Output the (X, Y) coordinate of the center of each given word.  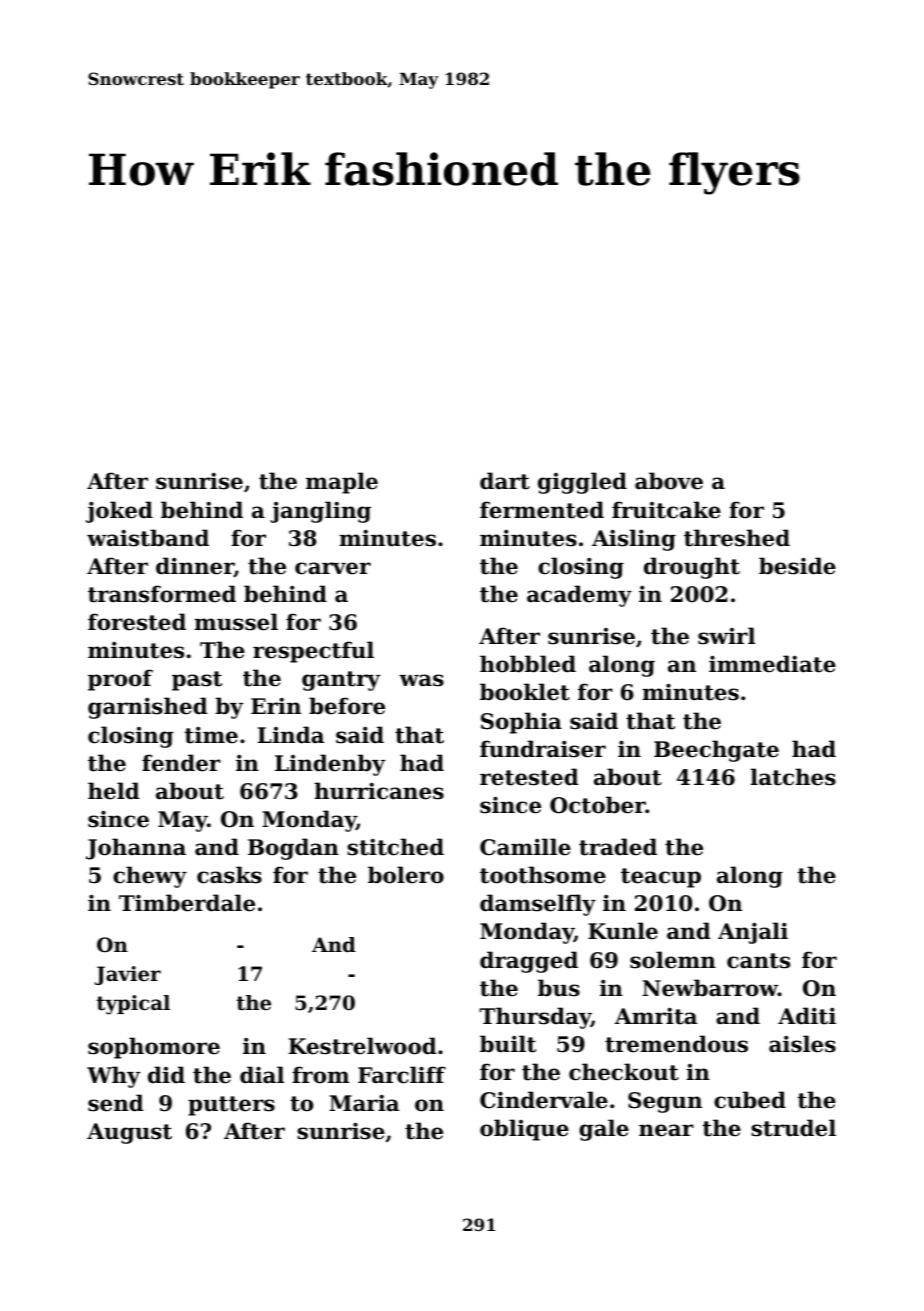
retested (529, 777)
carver (333, 568)
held (114, 791)
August (129, 1133)
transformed (162, 594)
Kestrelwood (362, 1046)
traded (618, 847)
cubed (750, 1100)
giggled (582, 483)
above (669, 481)
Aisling (634, 540)
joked (119, 512)
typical (133, 1005)
